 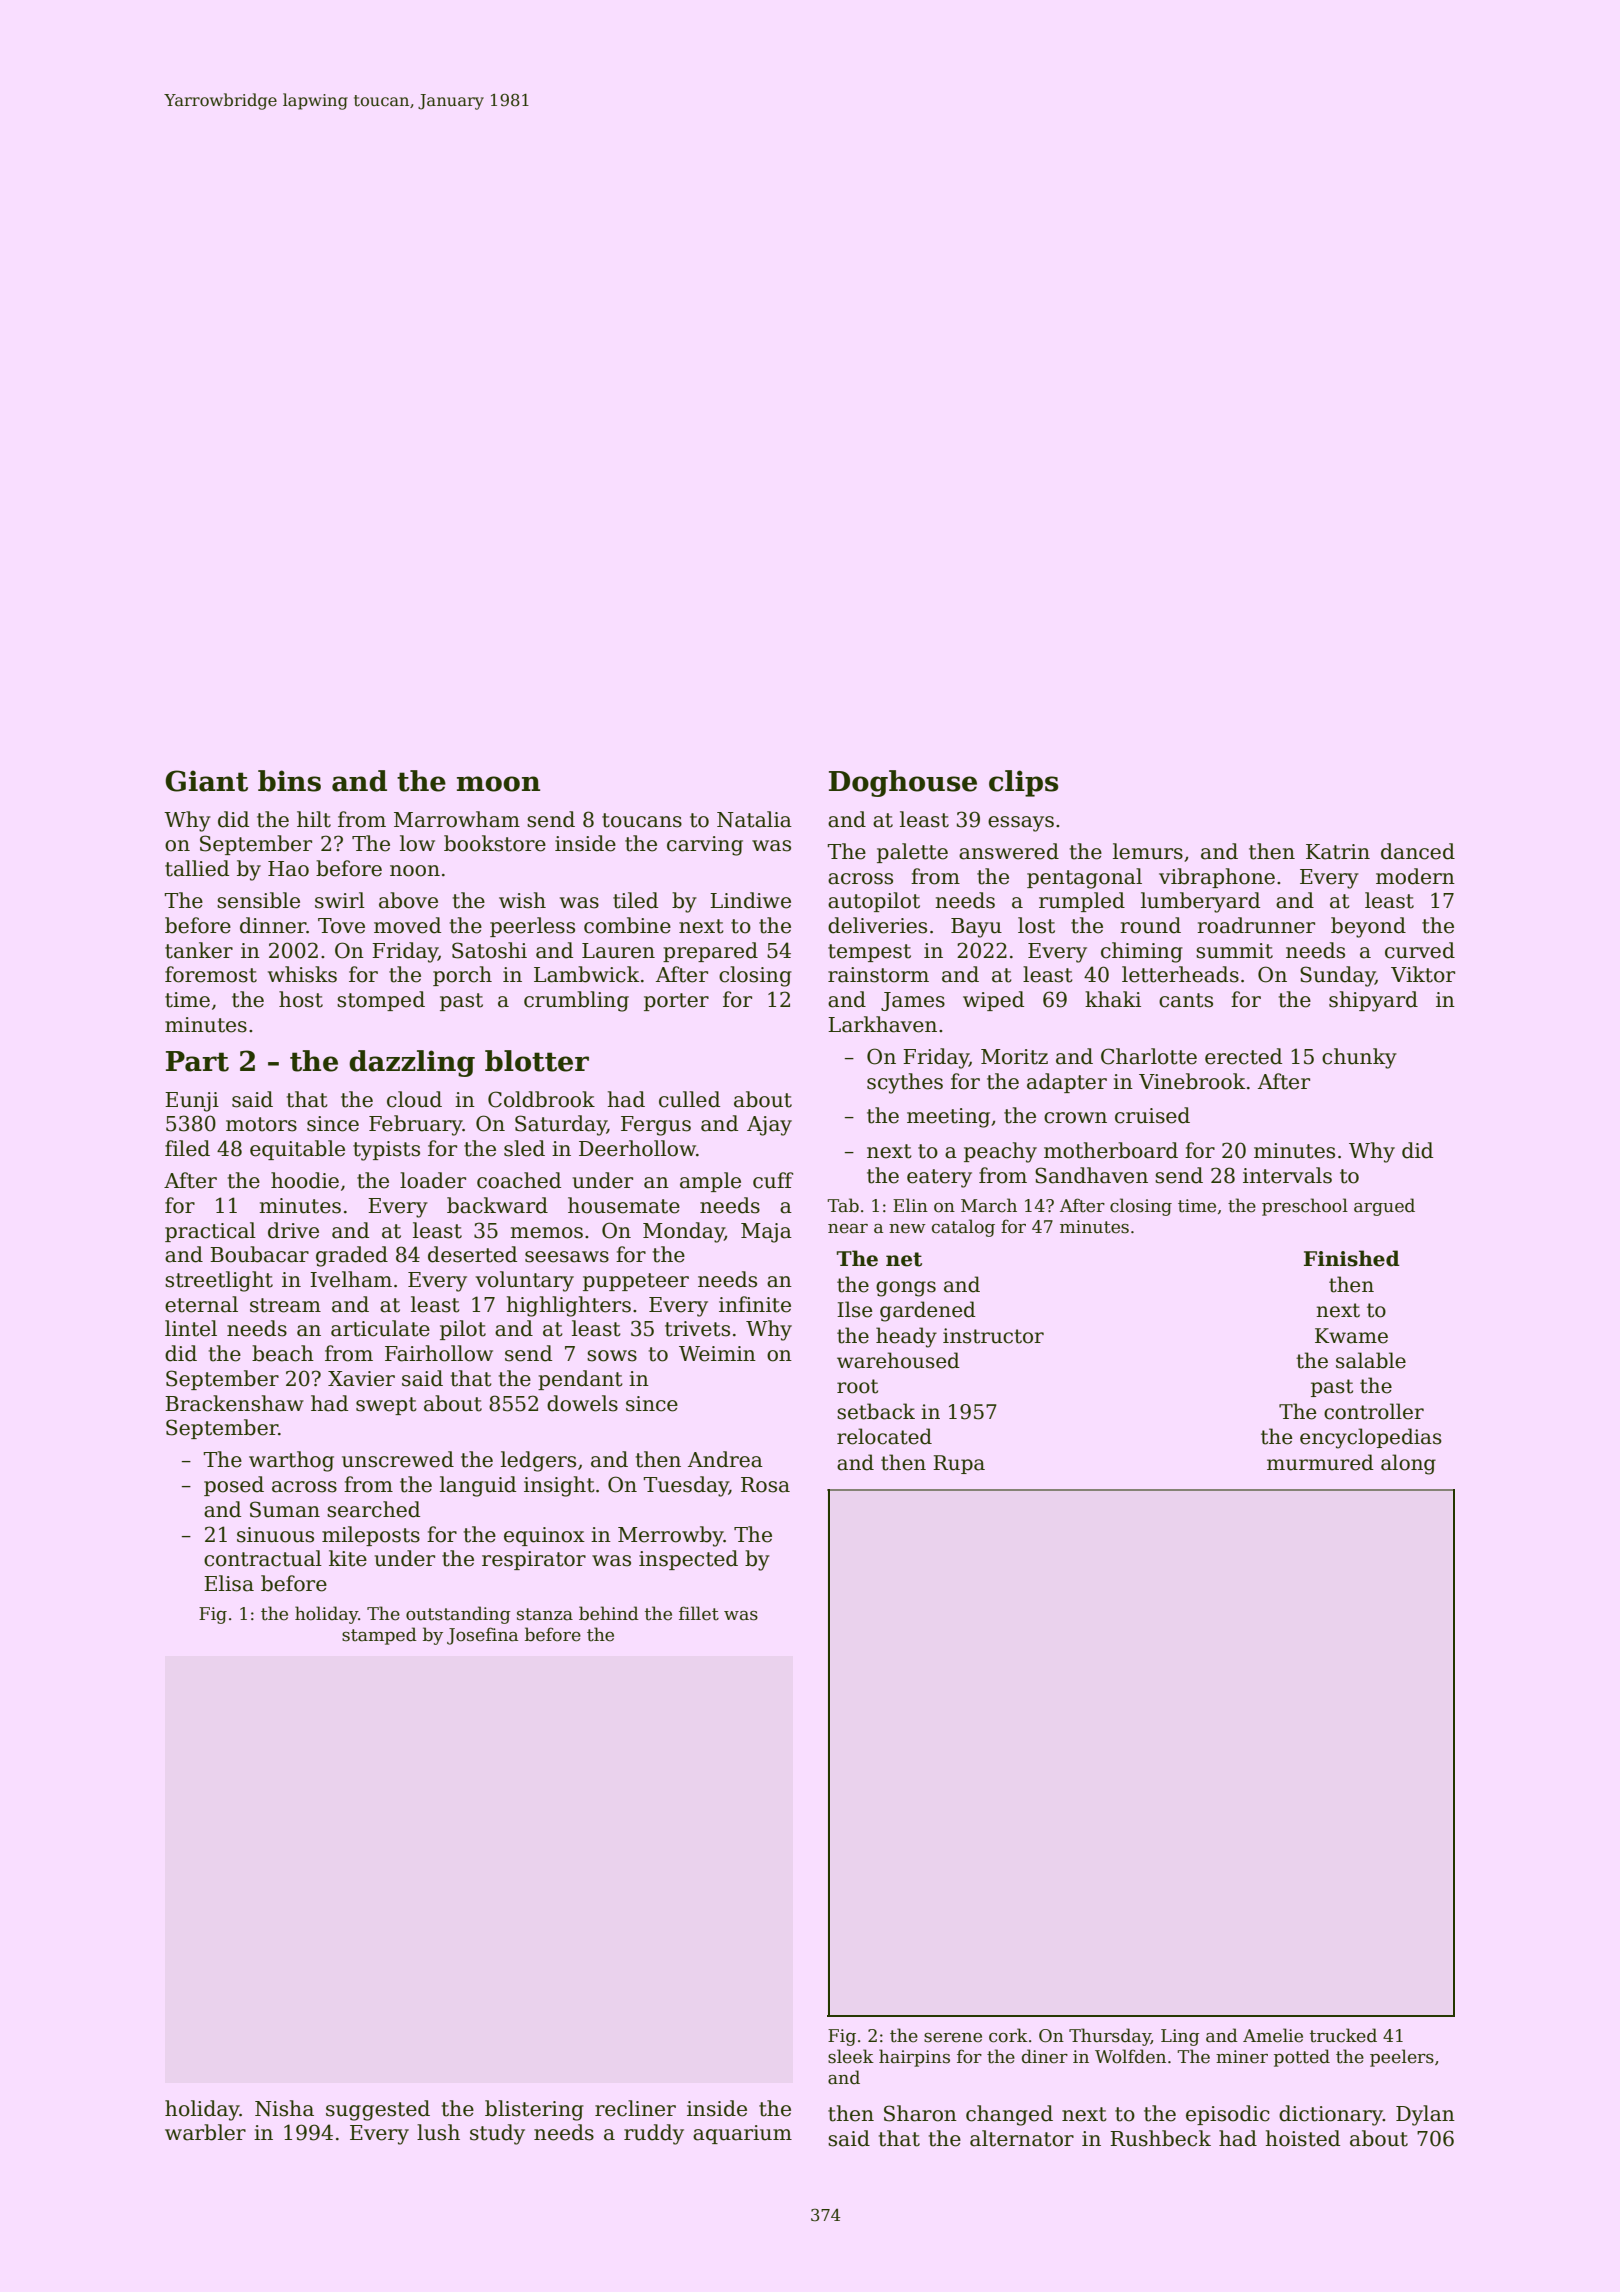 What do you see at coordinates (1186, 1000) in the page?
I see `cants` at bounding box center [1186, 1000].
